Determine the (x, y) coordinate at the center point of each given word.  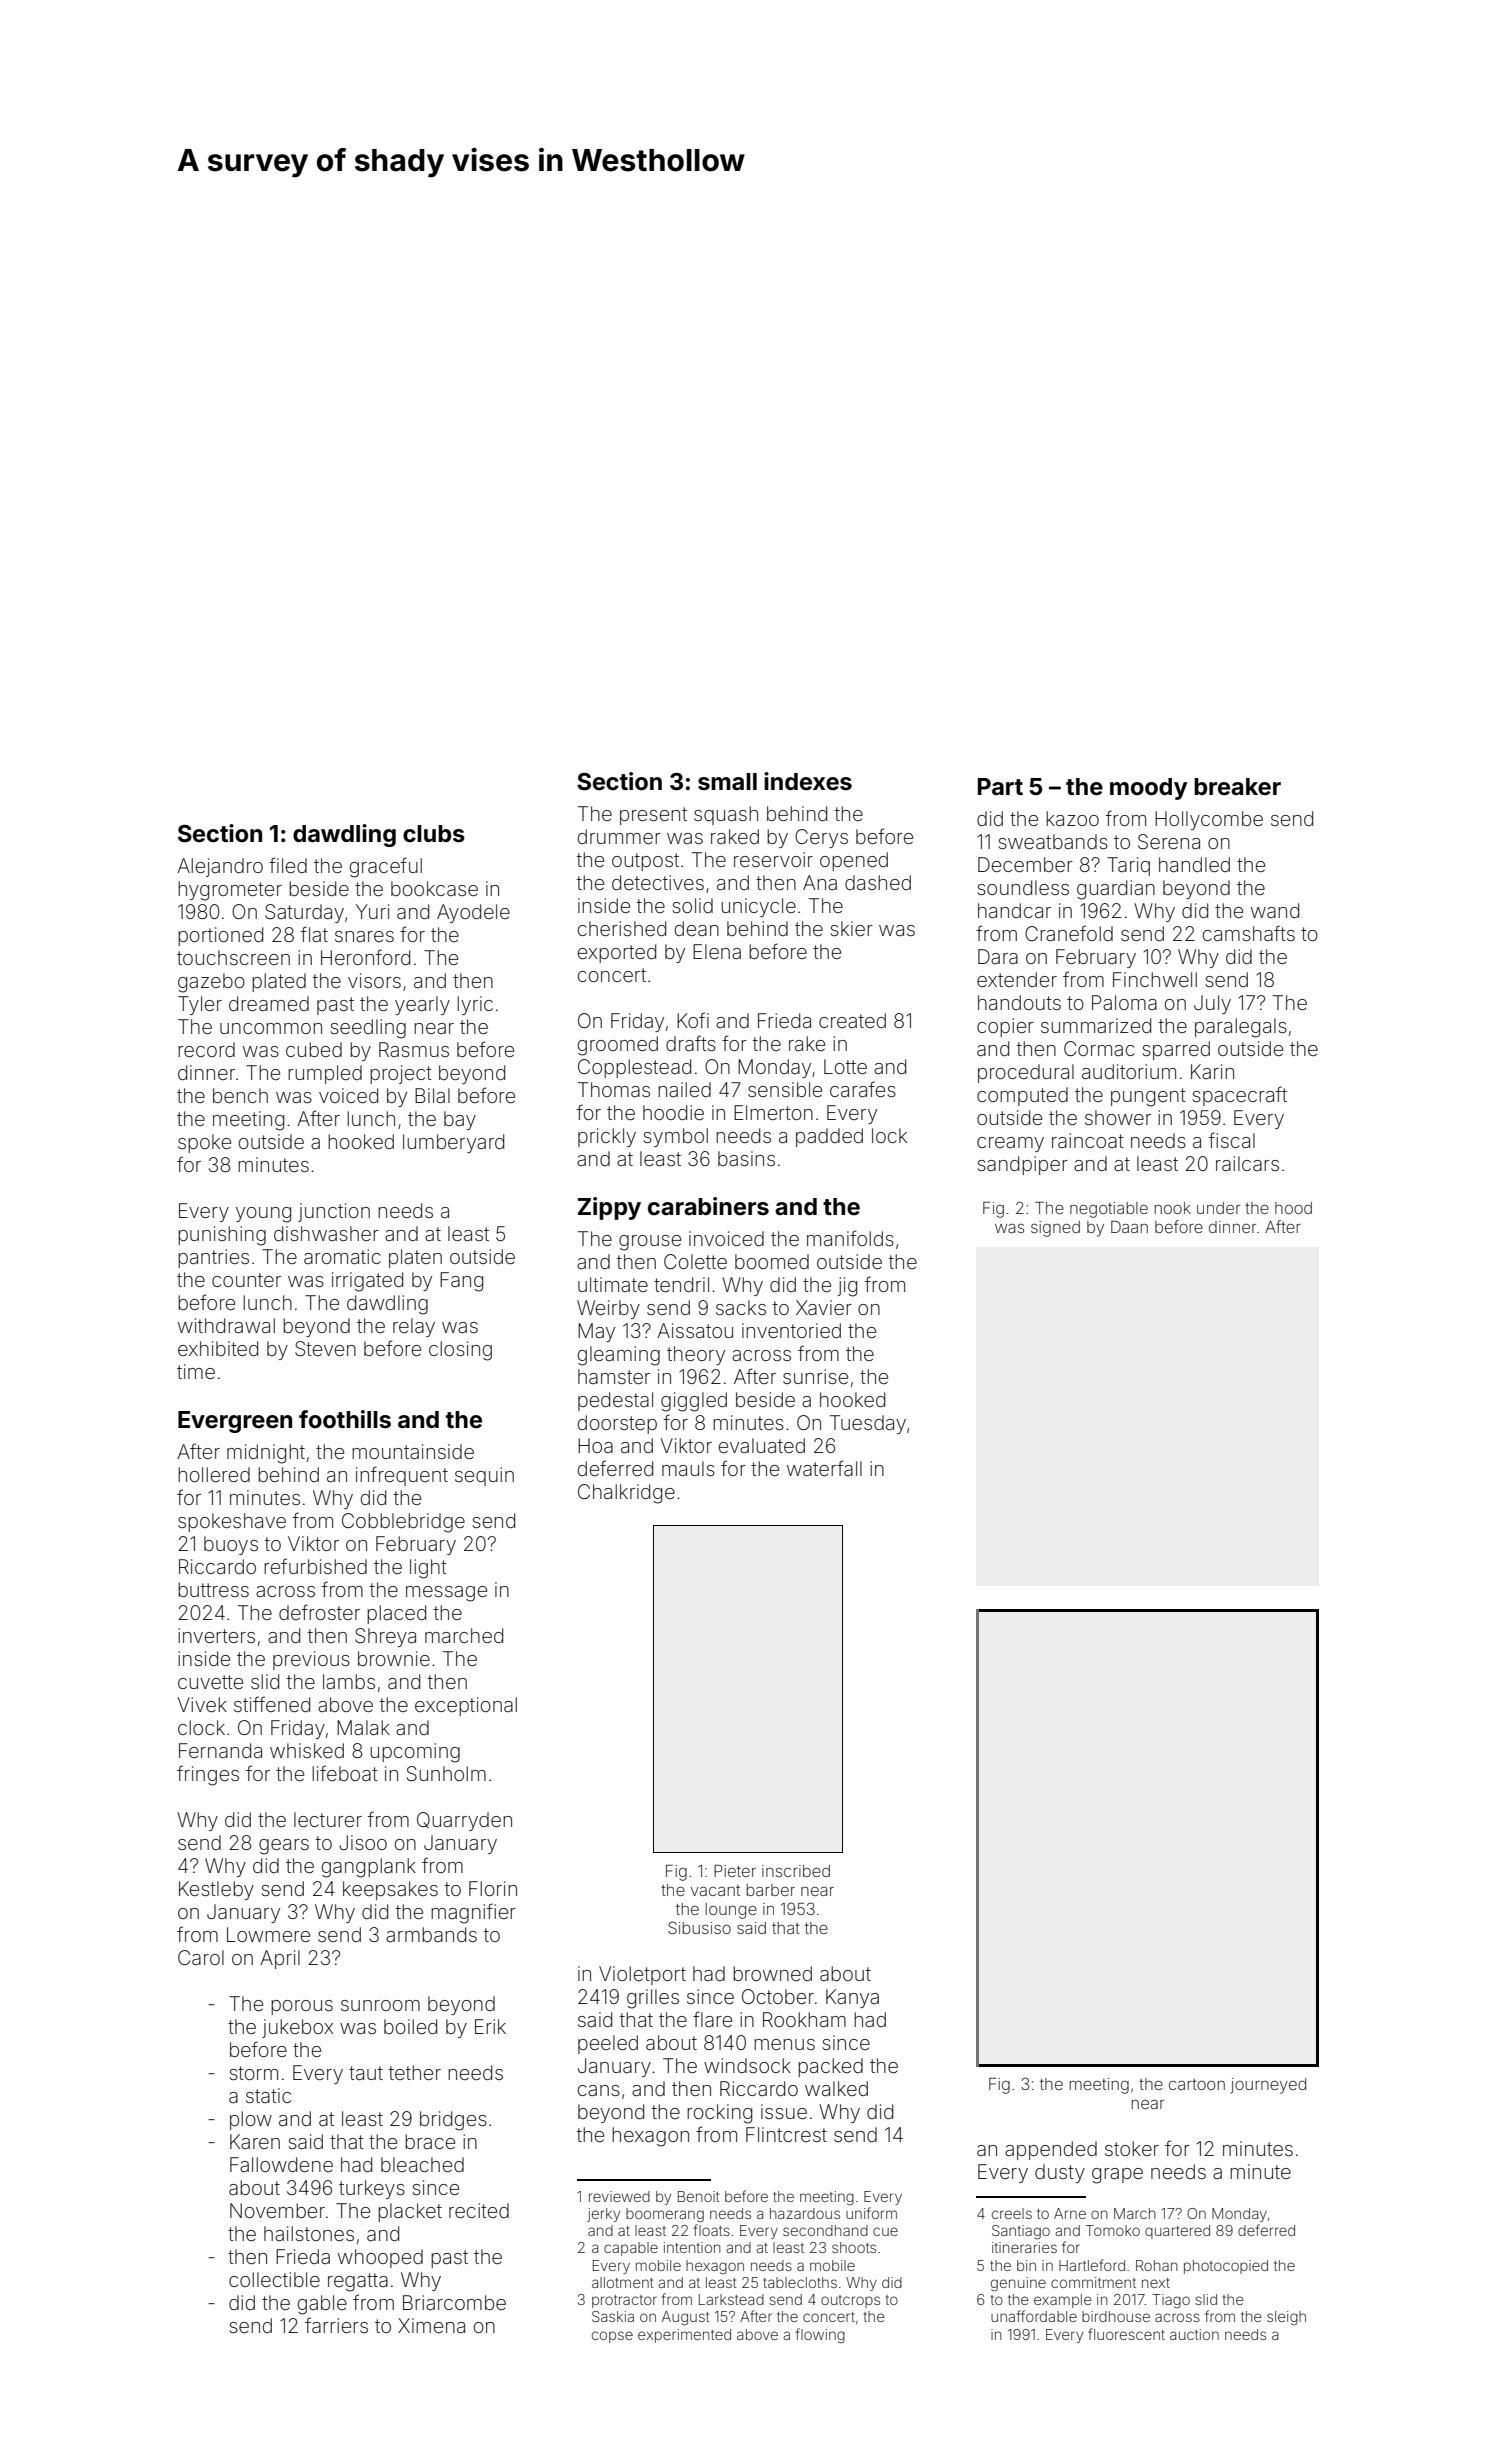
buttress (213, 1589)
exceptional (466, 1706)
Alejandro (220, 867)
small (727, 782)
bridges (453, 2121)
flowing (820, 2335)
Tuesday (868, 1424)
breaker (1237, 787)
